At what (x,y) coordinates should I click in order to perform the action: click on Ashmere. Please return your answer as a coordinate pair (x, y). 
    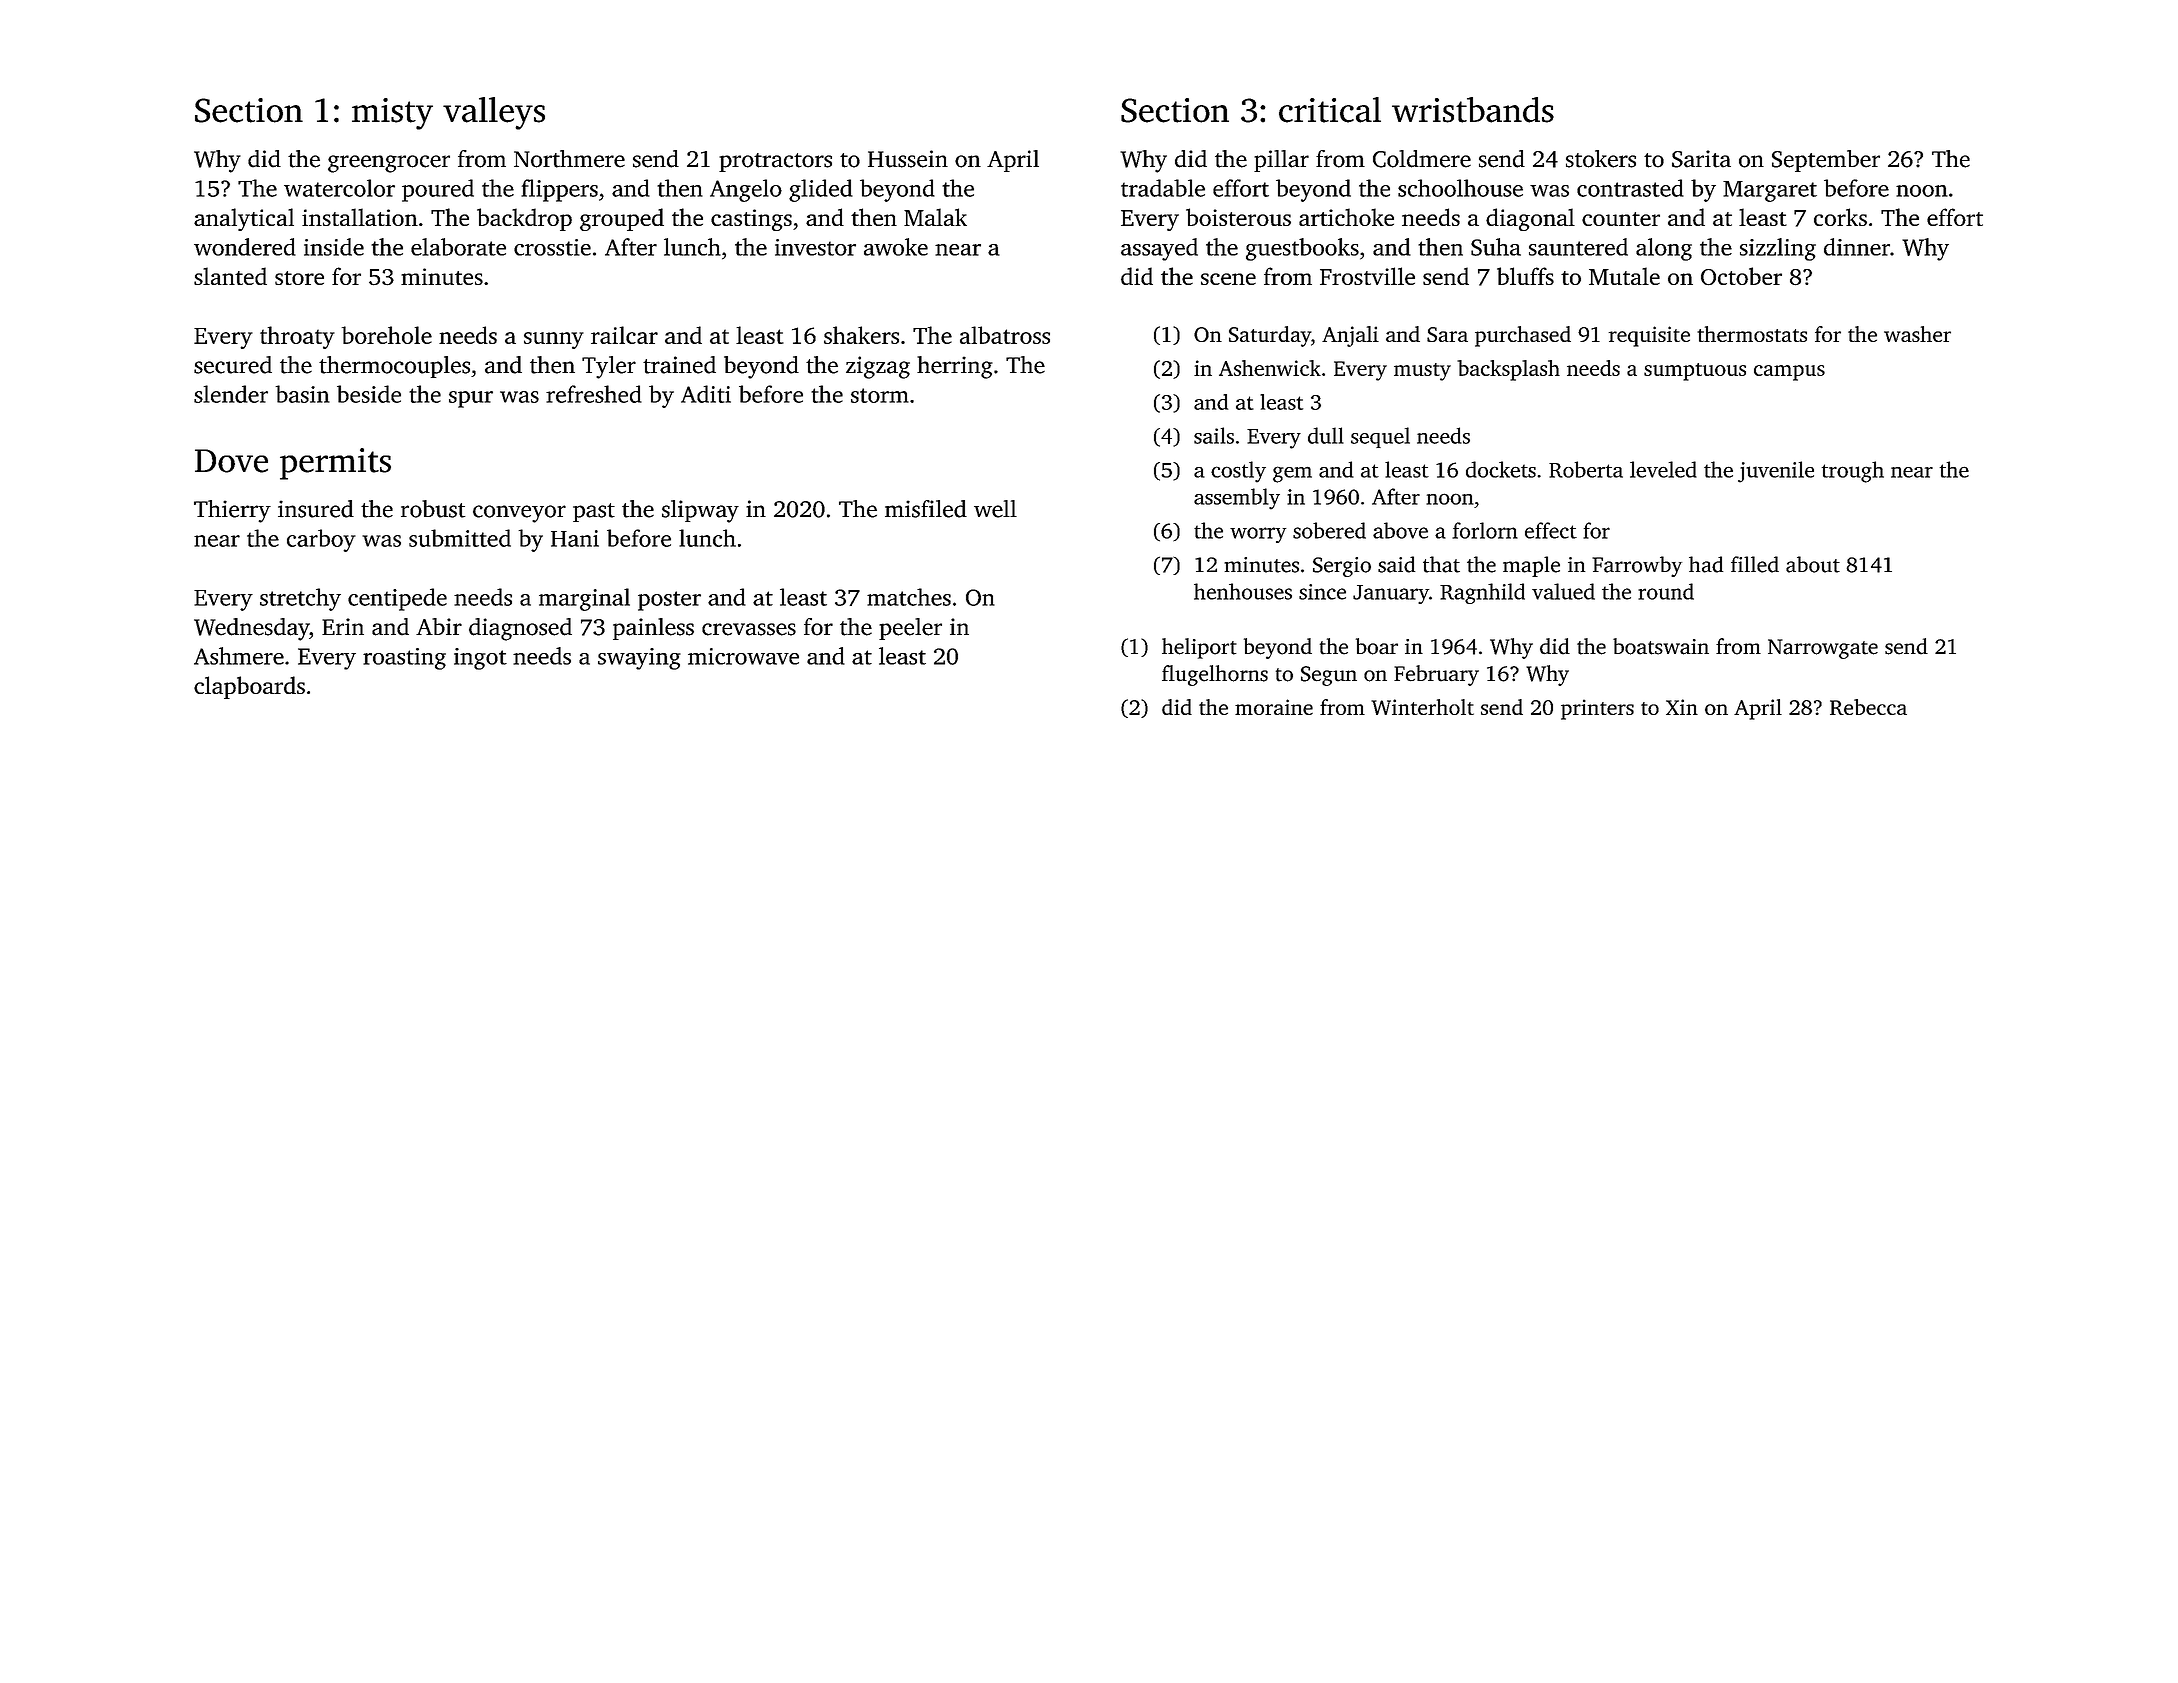
    Looking at the image, I should click on (239, 656).
